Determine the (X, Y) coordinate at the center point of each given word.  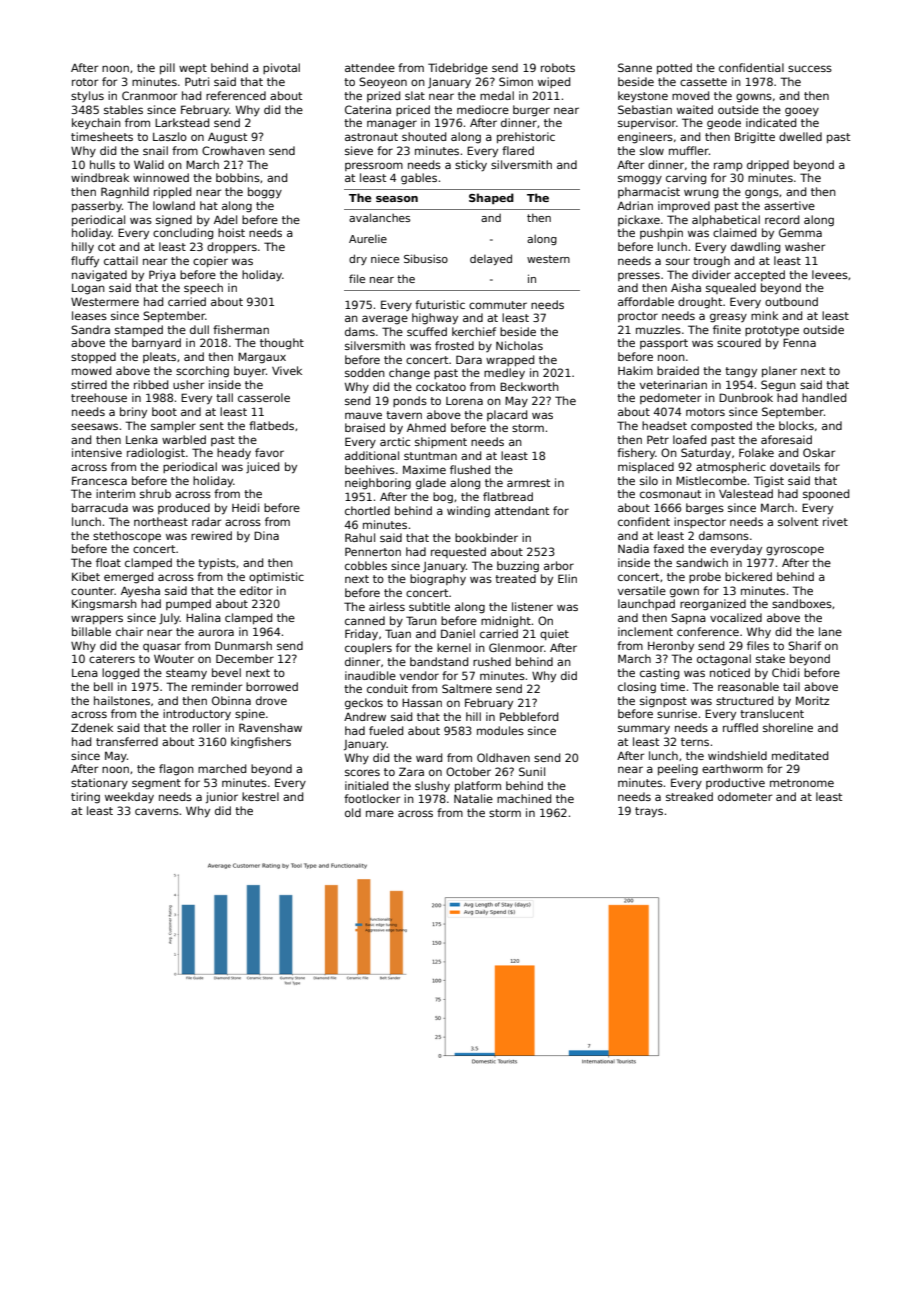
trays (649, 812)
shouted (424, 136)
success (810, 68)
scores (362, 772)
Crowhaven (233, 150)
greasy (728, 318)
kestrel (260, 796)
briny (133, 413)
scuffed (427, 331)
